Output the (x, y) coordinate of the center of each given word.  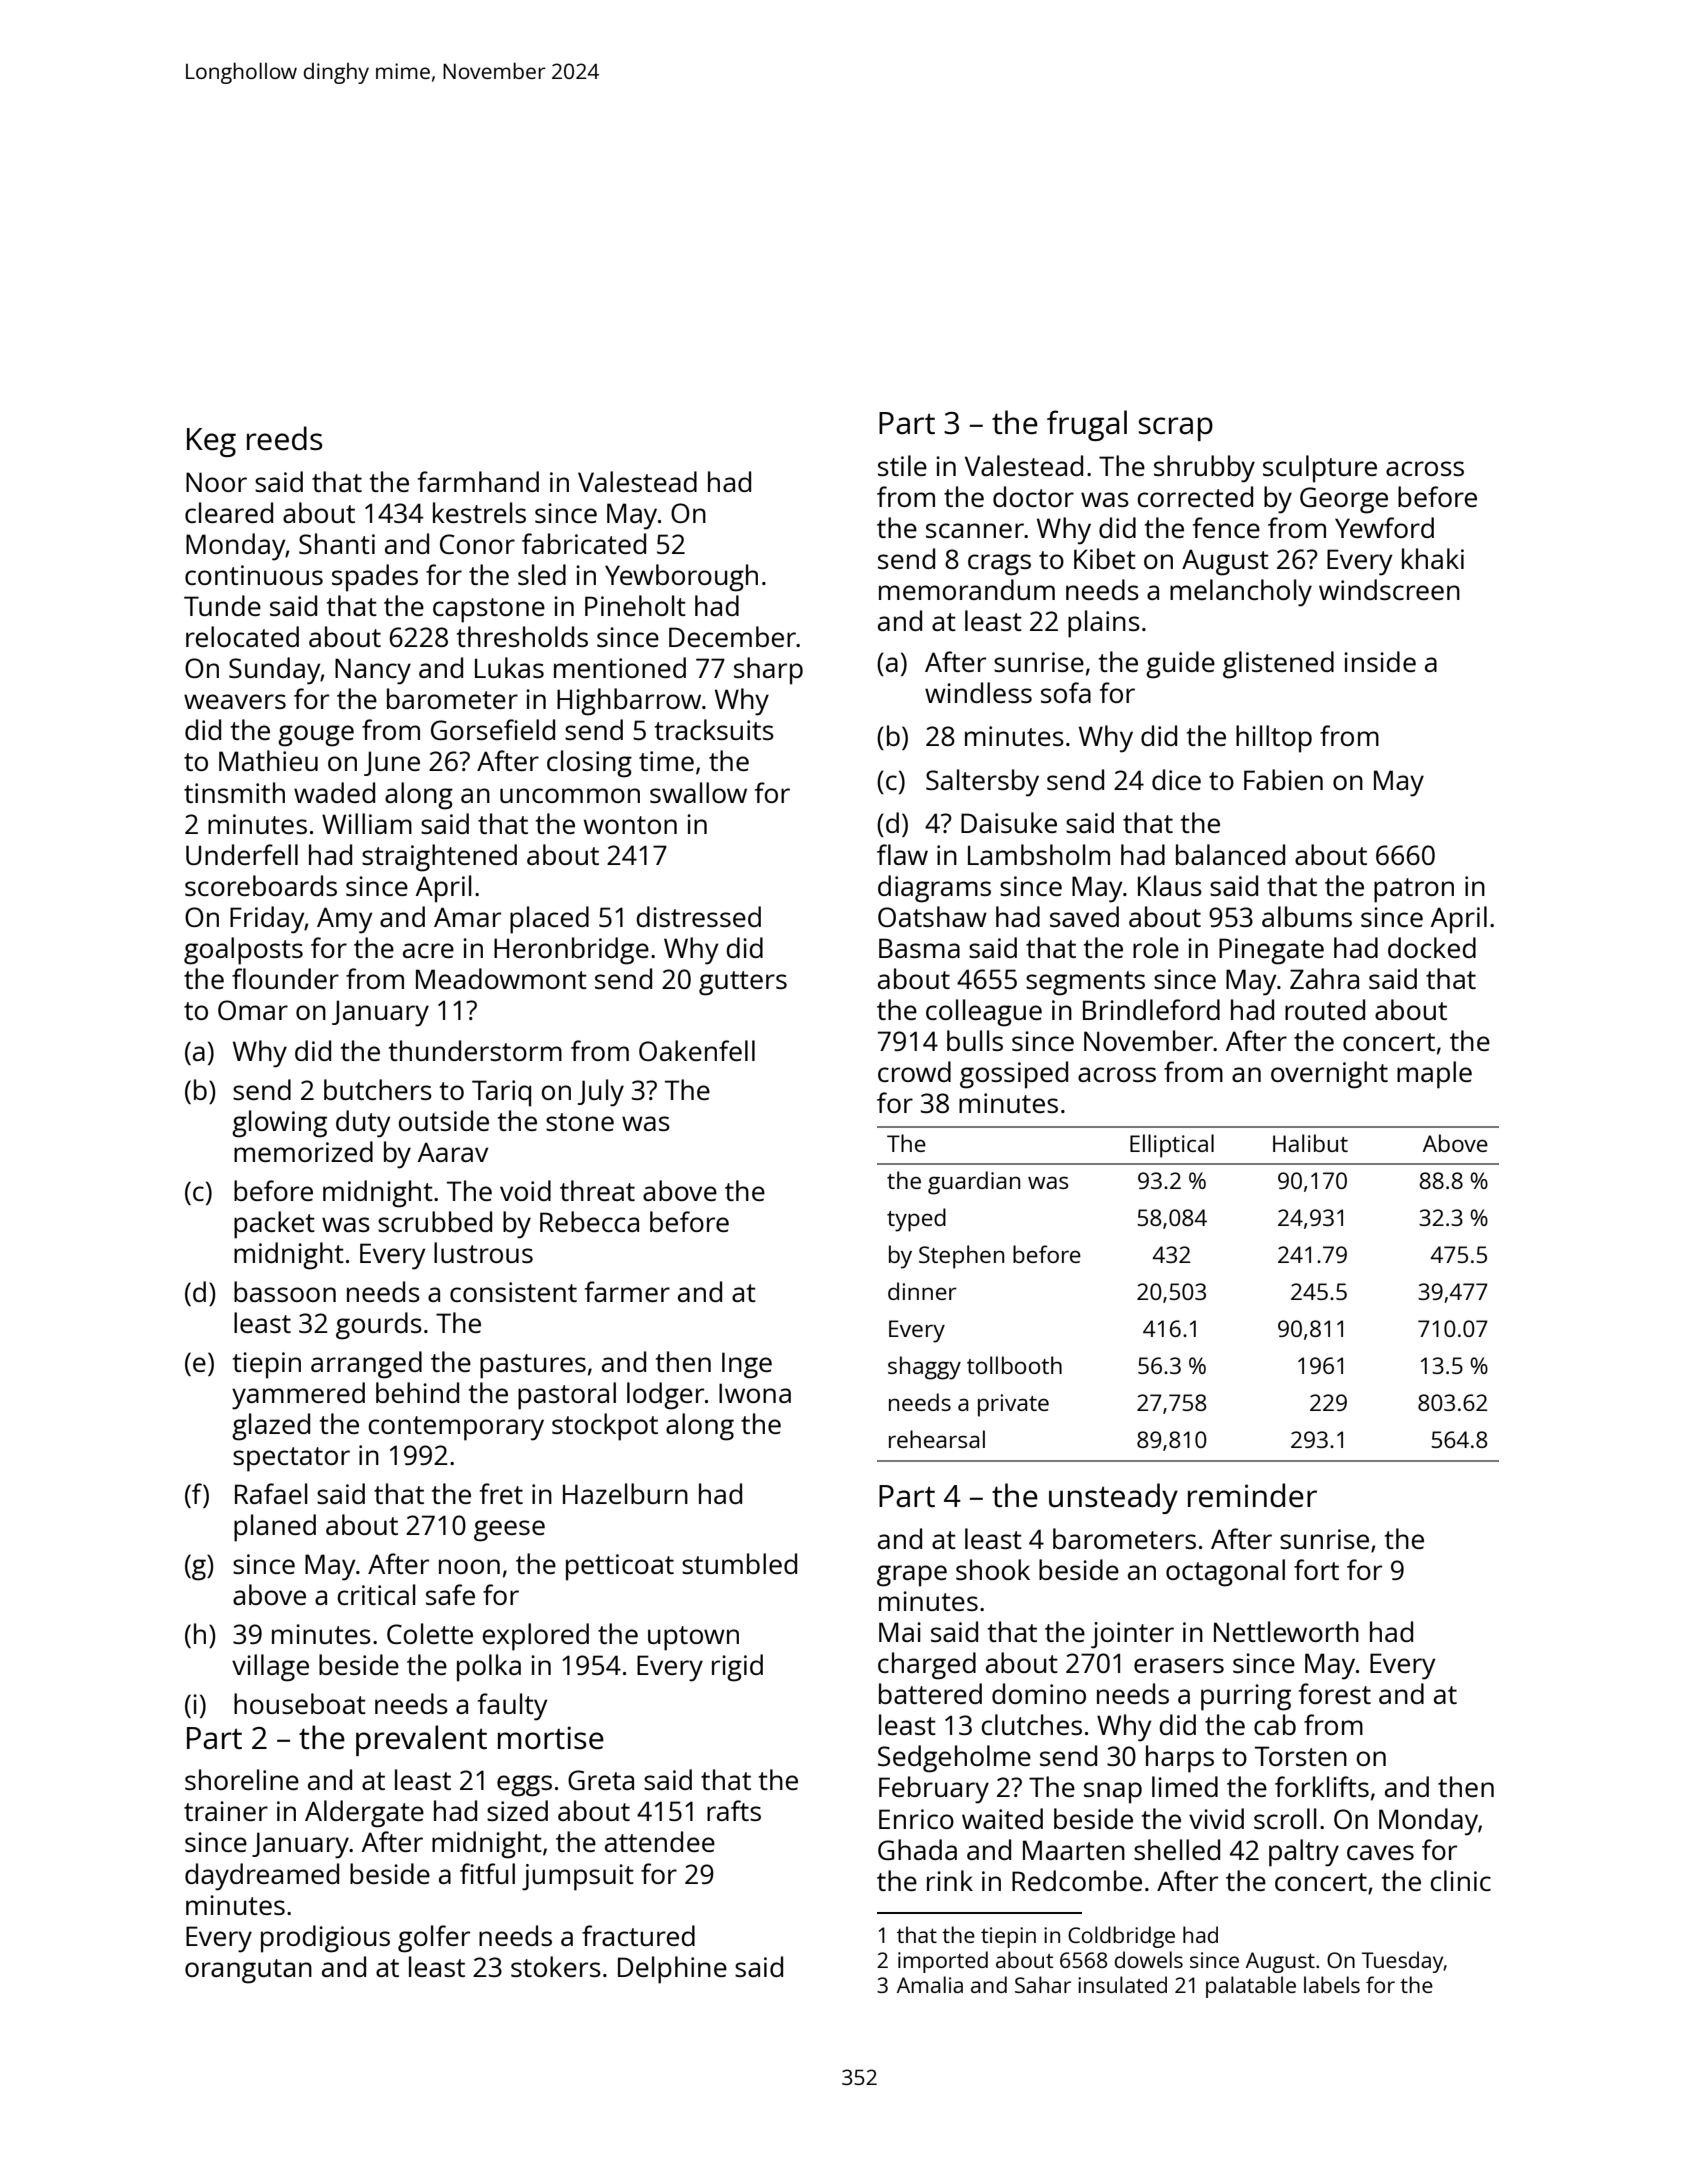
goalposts (243, 951)
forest (1335, 1693)
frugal (1087, 425)
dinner (922, 1291)
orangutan (248, 1971)
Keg (211, 442)
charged (927, 1666)
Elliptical (1172, 1146)
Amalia (930, 1984)
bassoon (285, 1291)
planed (275, 1528)
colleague (984, 1013)
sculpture (1320, 469)
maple (1434, 1075)
